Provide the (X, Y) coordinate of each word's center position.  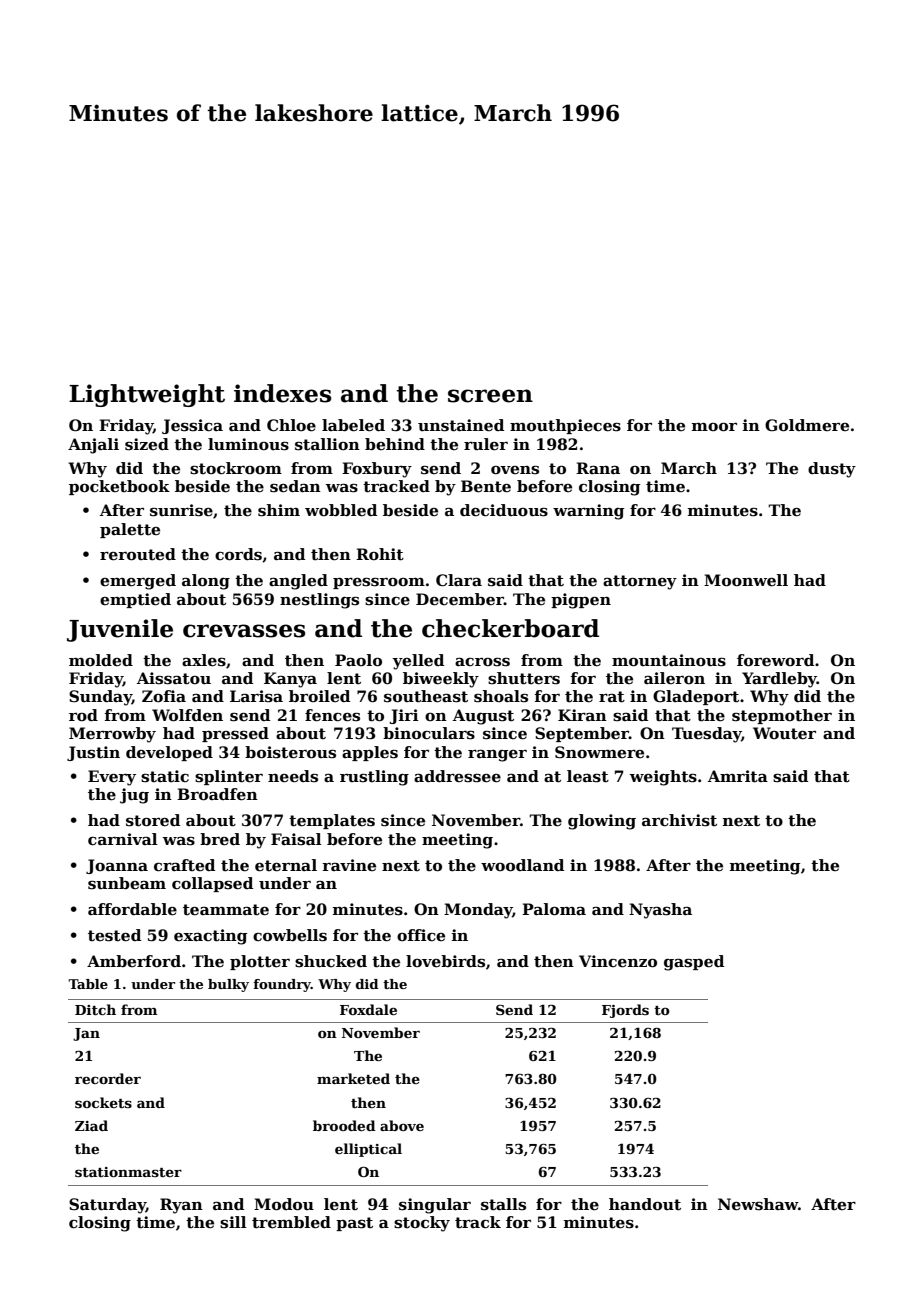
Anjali (93, 446)
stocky (422, 1224)
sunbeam (127, 883)
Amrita (738, 776)
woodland (522, 865)
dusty (832, 470)
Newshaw (758, 1204)
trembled (291, 1222)
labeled (353, 425)
